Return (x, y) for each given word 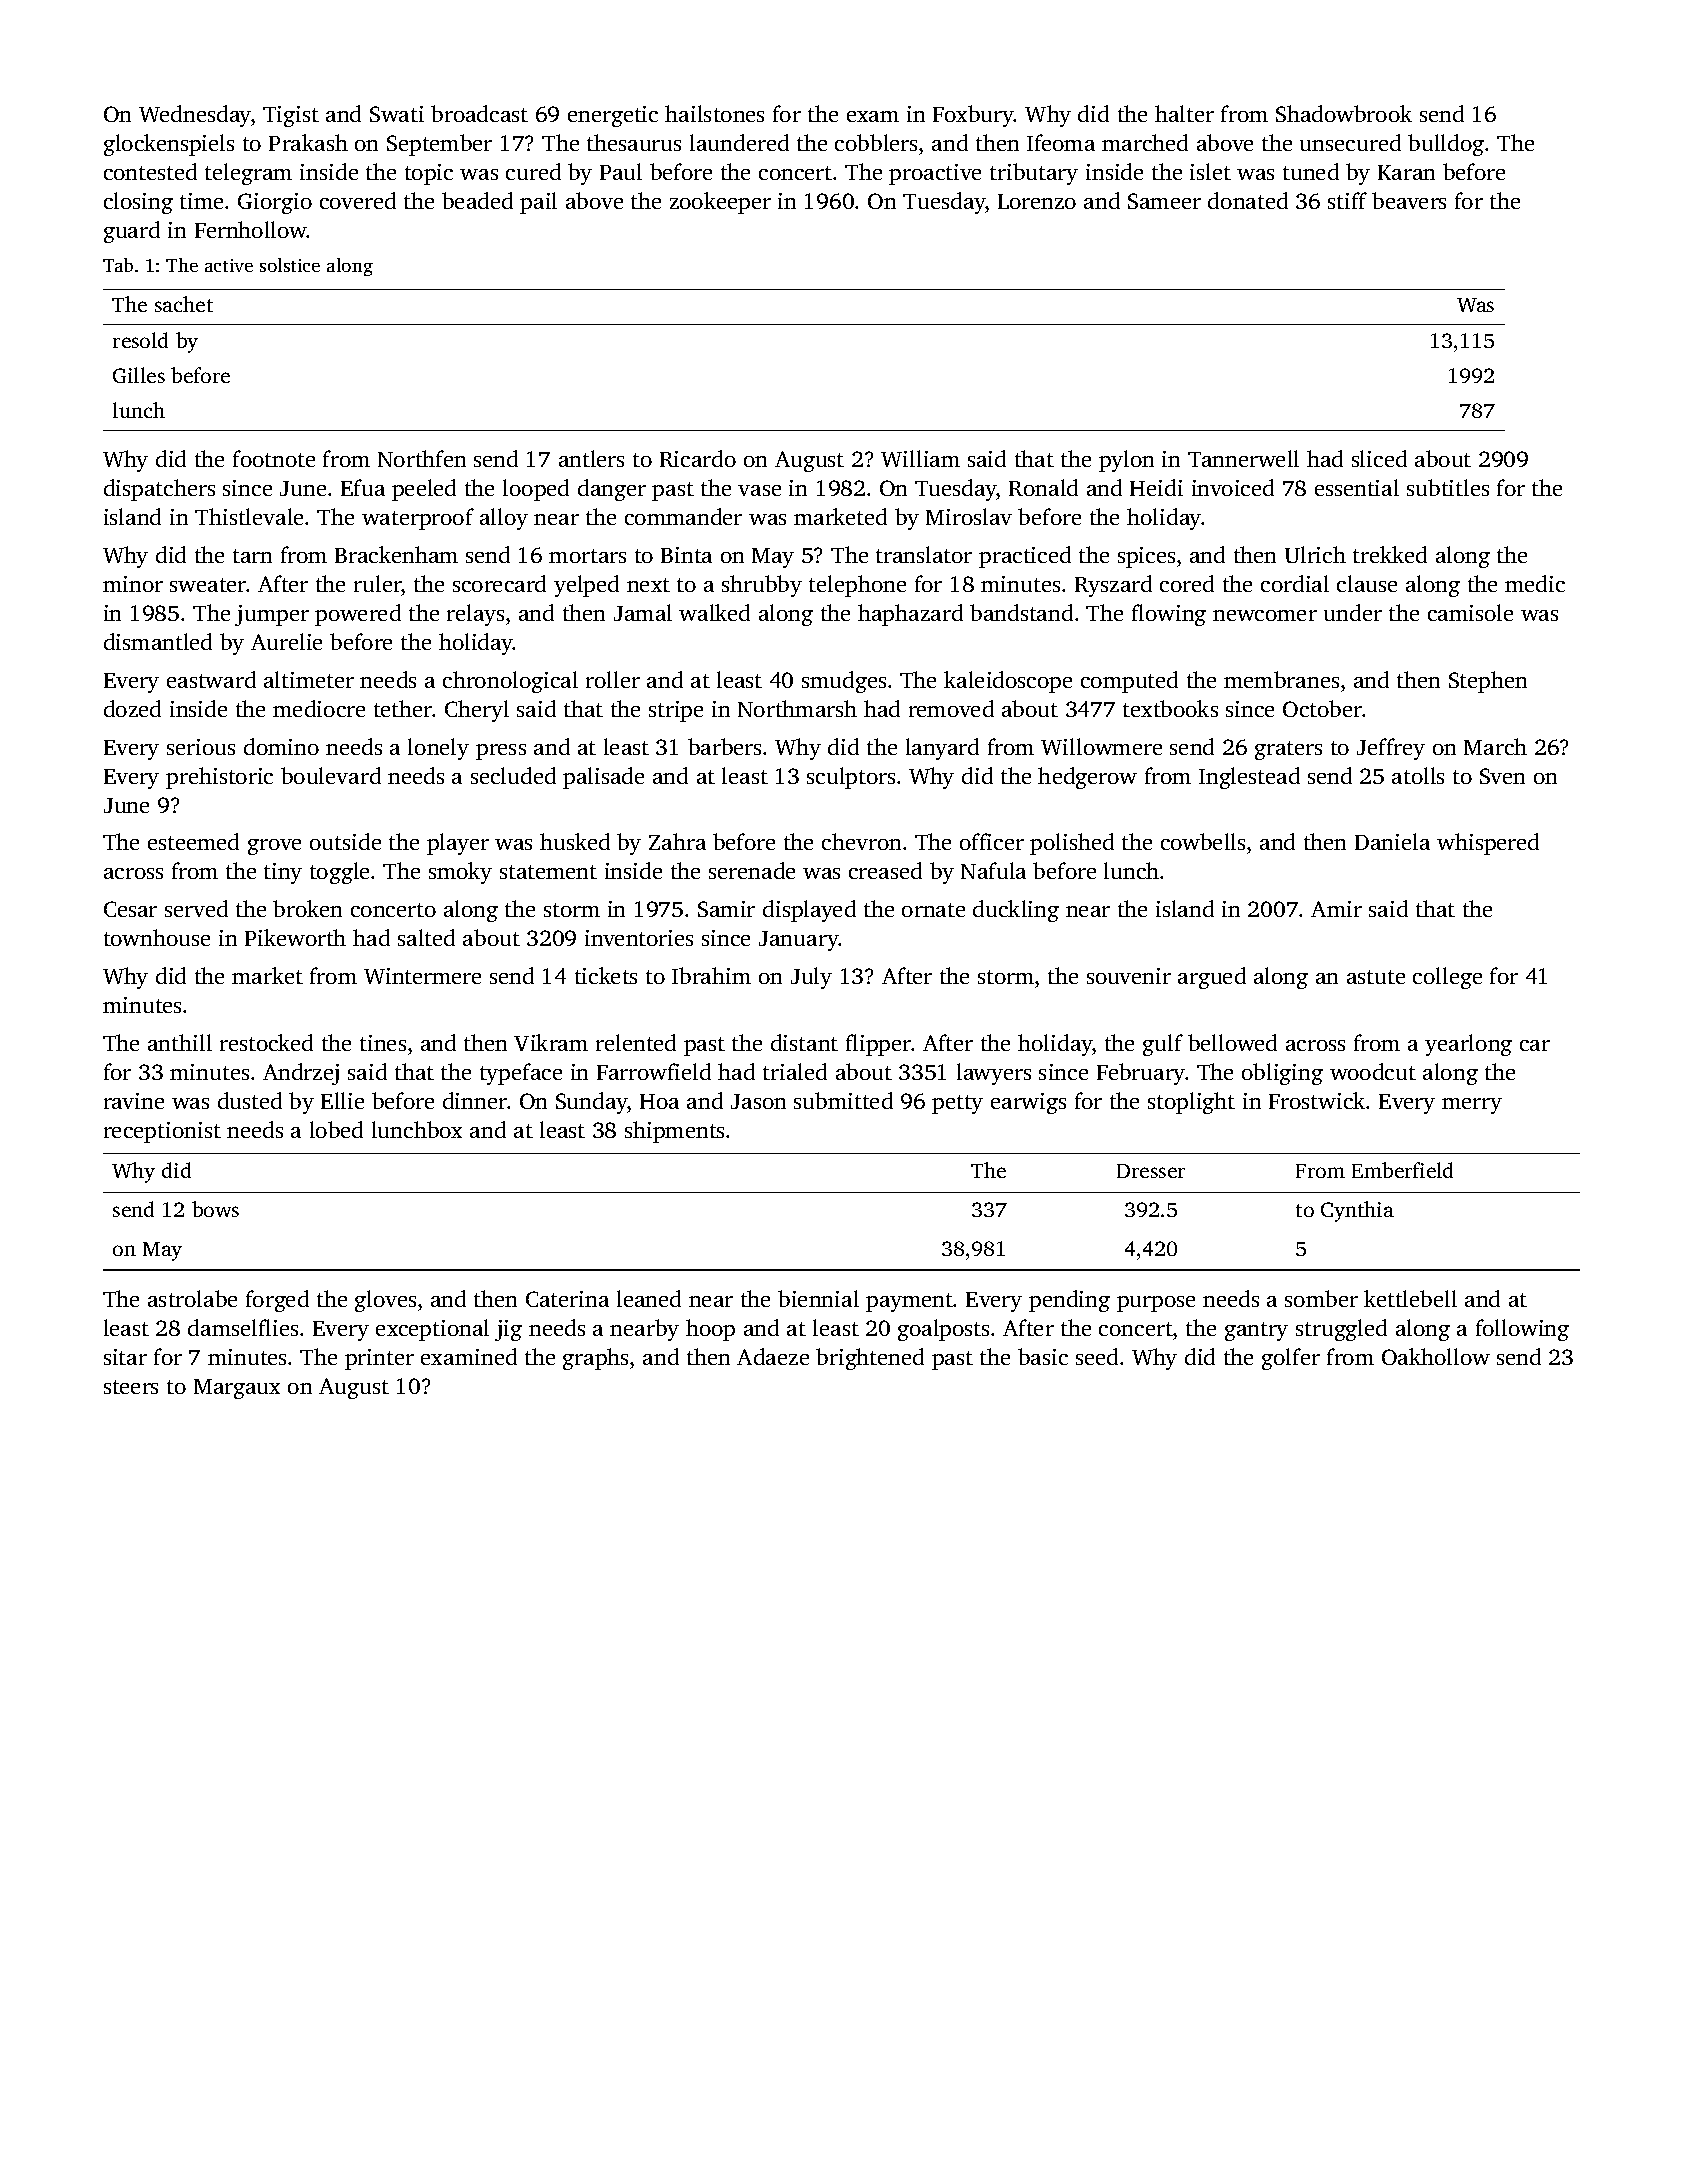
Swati (397, 114)
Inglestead (1249, 778)
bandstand (1021, 612)
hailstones (714, 113)
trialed (795, 1071)
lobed (336, 1129)
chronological (510, 682)
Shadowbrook (1344, 113)
